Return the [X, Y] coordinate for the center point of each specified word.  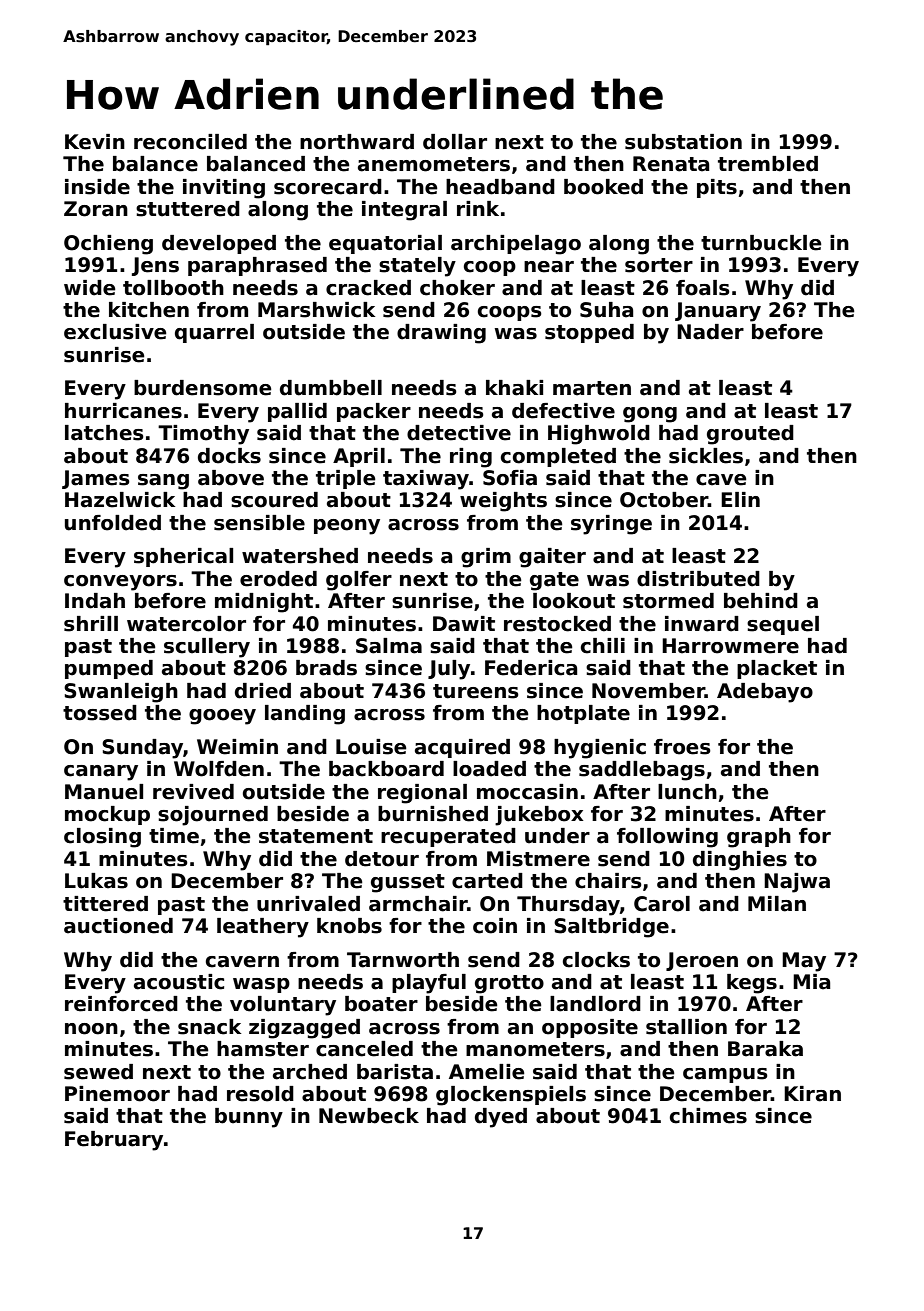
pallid [297, 412]
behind [761, 601]
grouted [750, 435]
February [114, 1141]
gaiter [552, 558]
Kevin [95, 142]
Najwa [797, 883]
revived [193, 792]
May [804, 962]
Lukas [96, 881]
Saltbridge [611, 928]
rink [478, 208]
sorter [659, 265]
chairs [608, 881]
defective [563, 411]
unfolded [113, 523]
